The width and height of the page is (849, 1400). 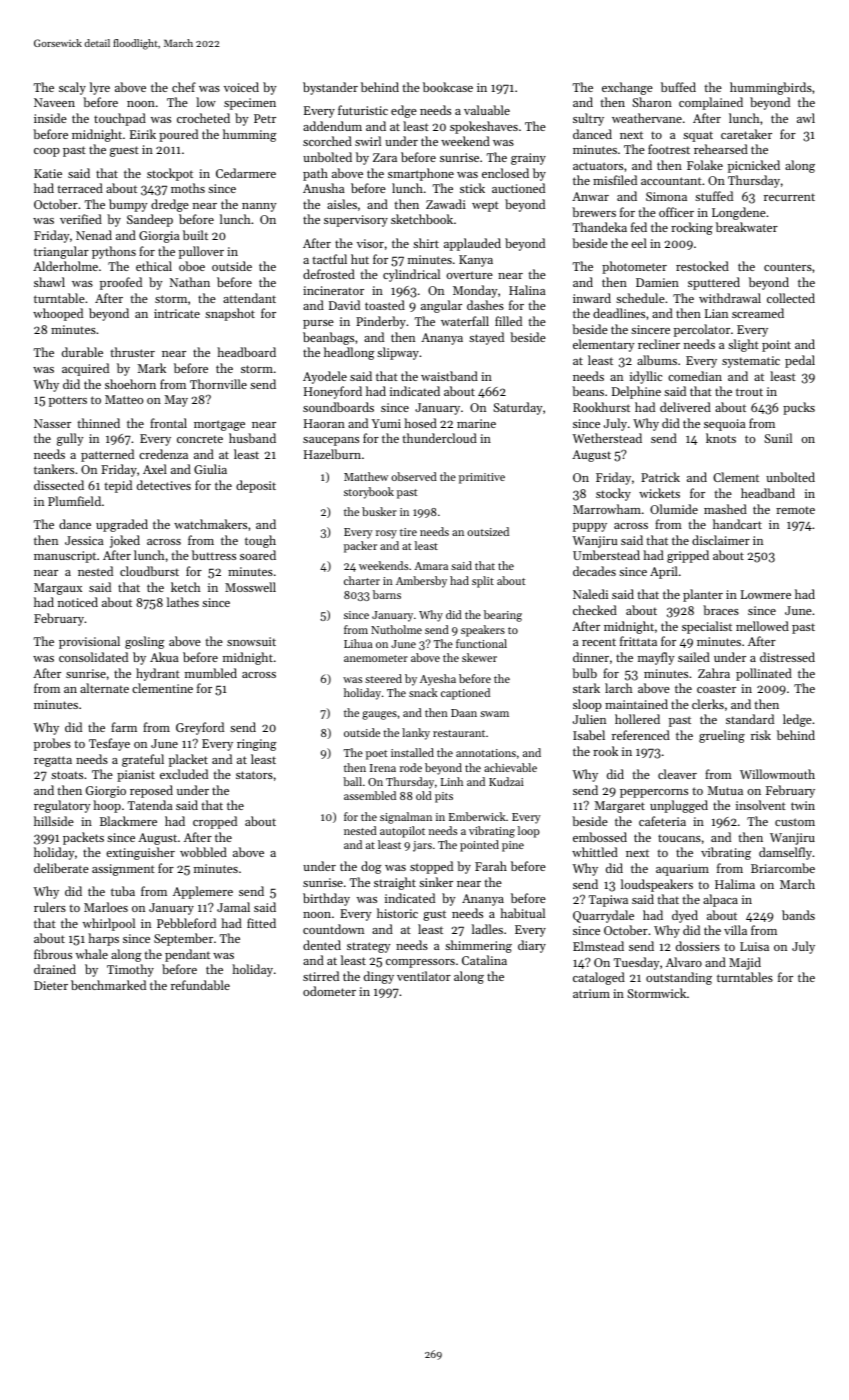 I want to click on collected, so click(x=791, y=298).
